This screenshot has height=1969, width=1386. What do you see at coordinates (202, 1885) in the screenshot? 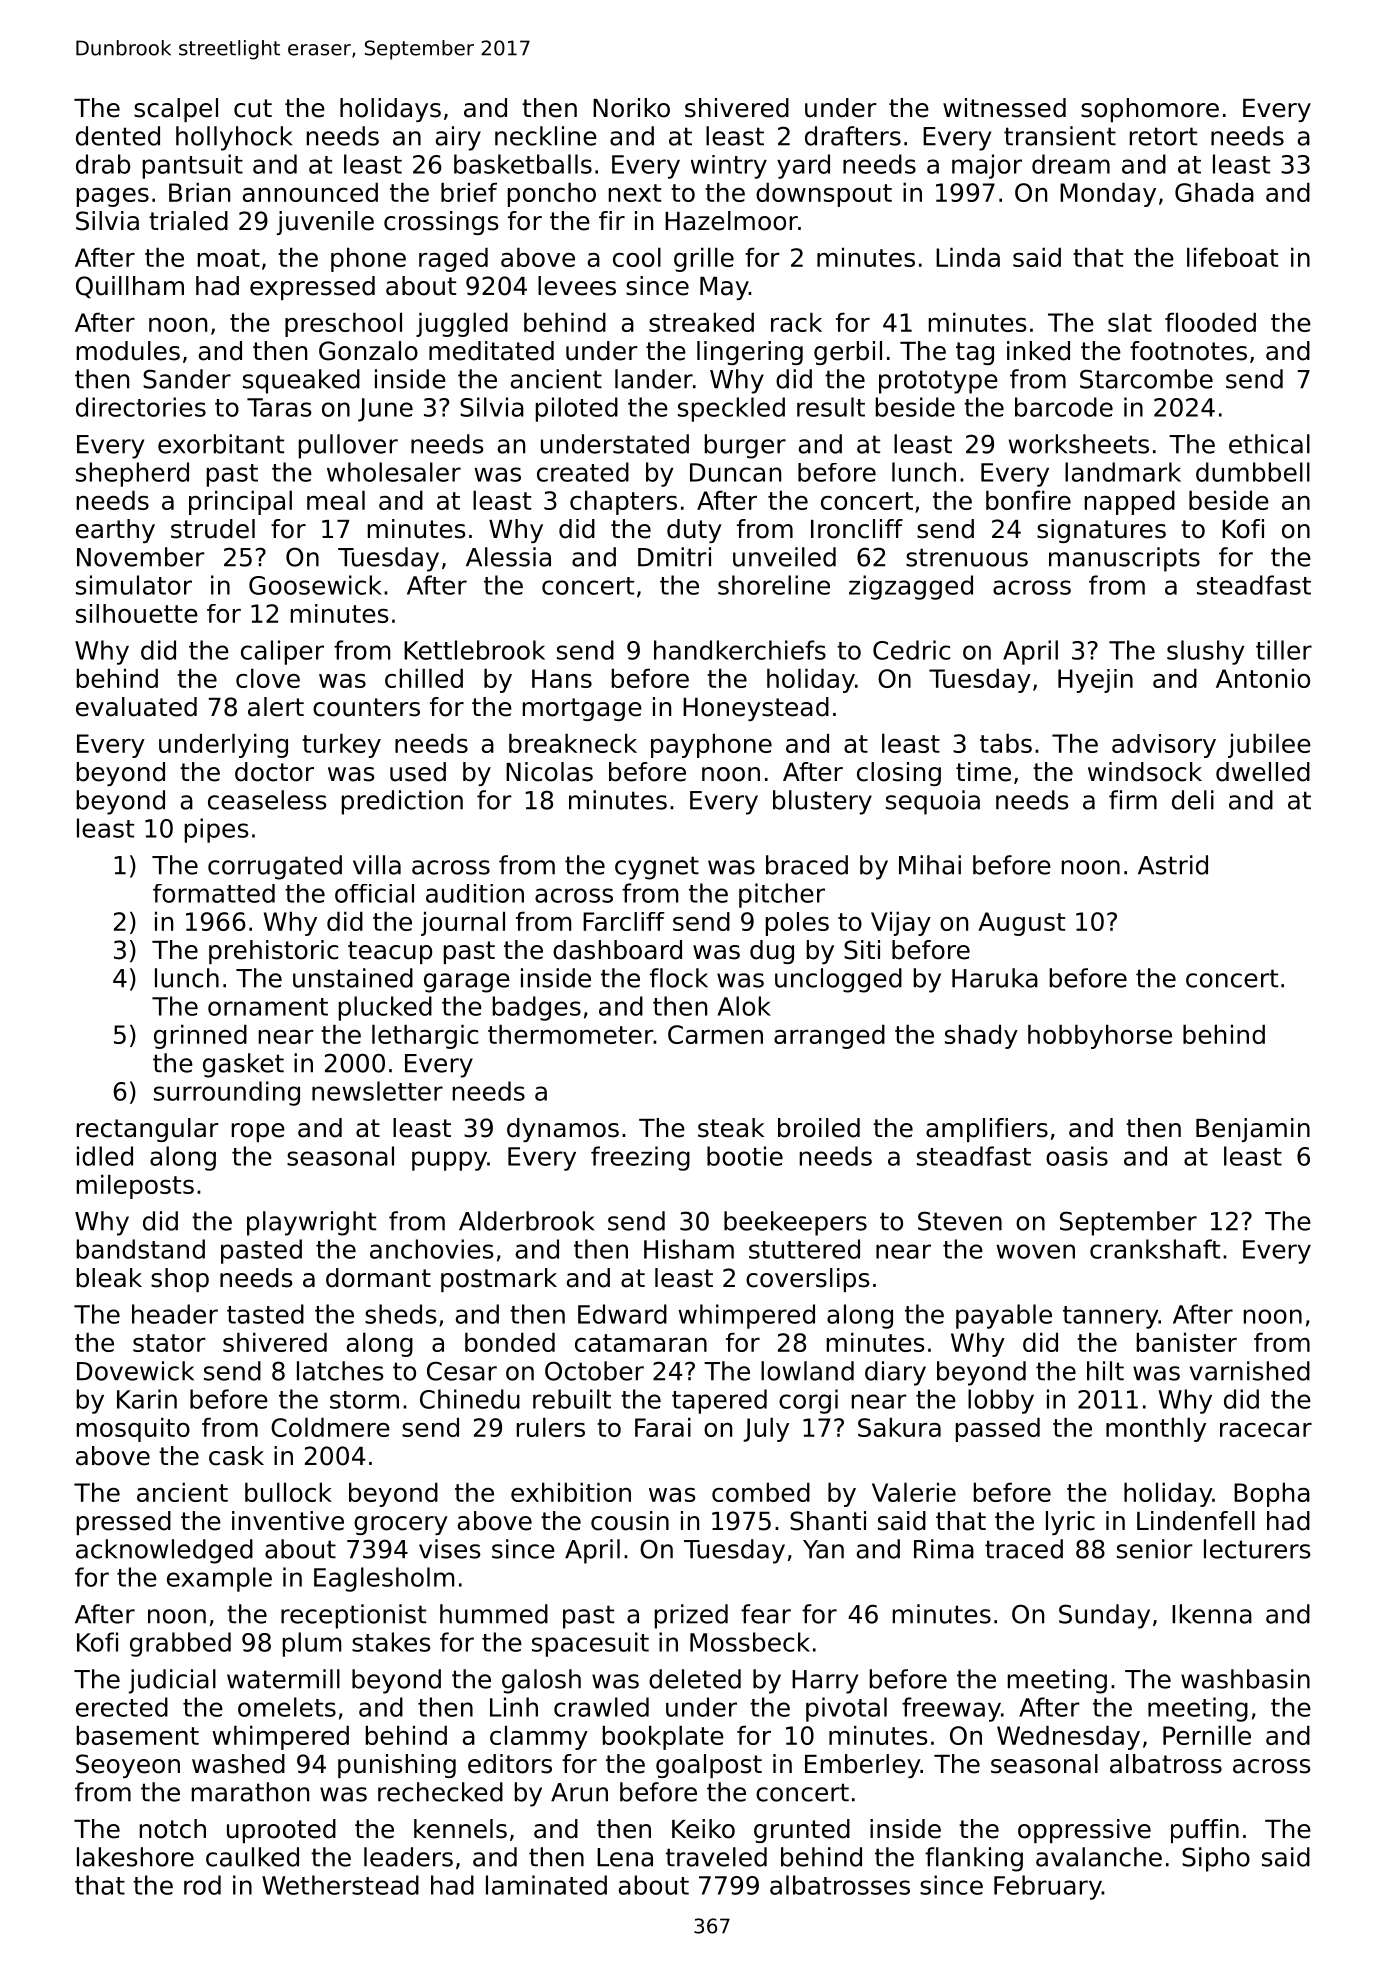
I see `rod` at bounding box center [202, 1885].
